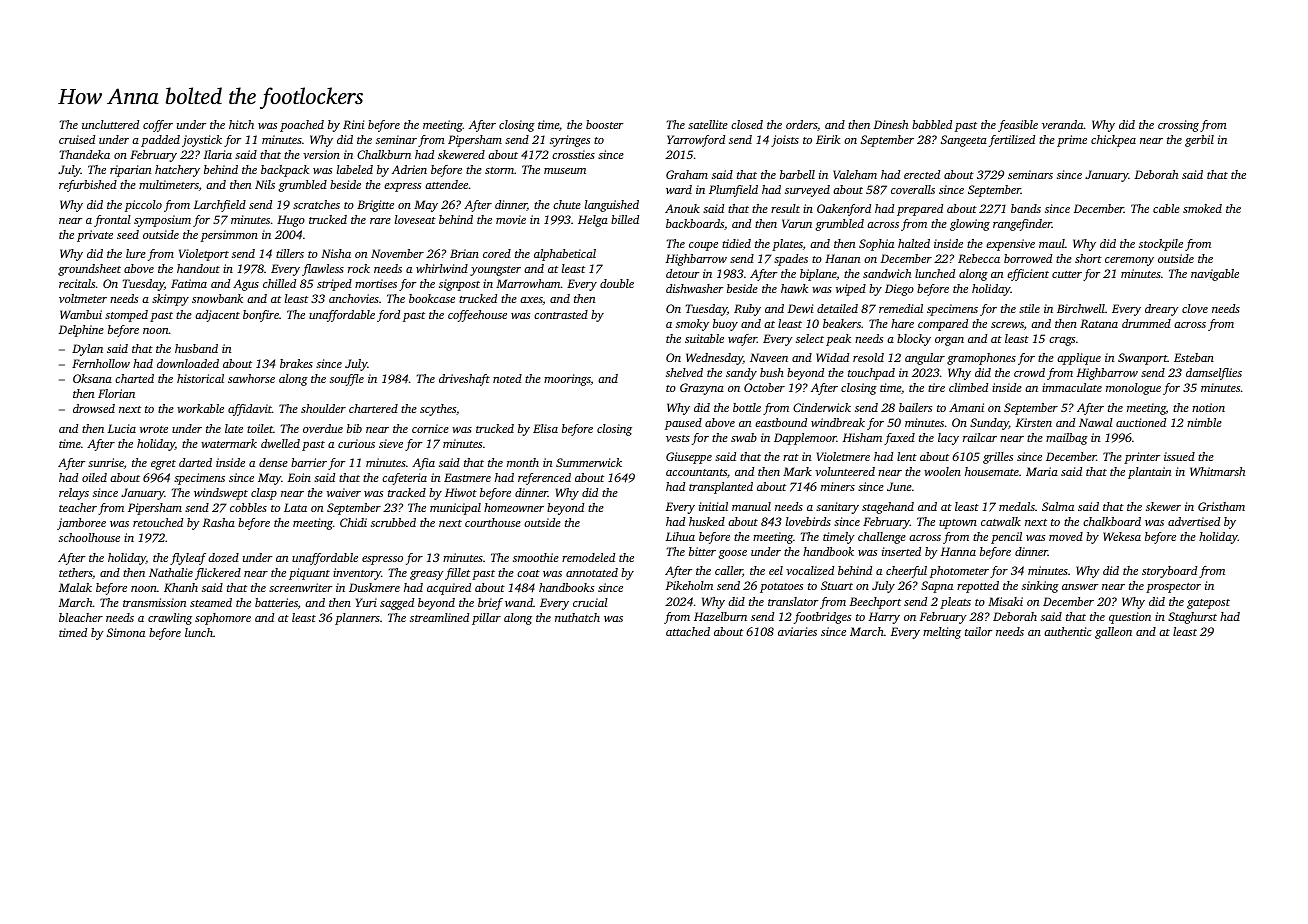 Image resolution: width=1308 pixels, height=924 pixels. I want to click on cutter, so click(1067, 274).
